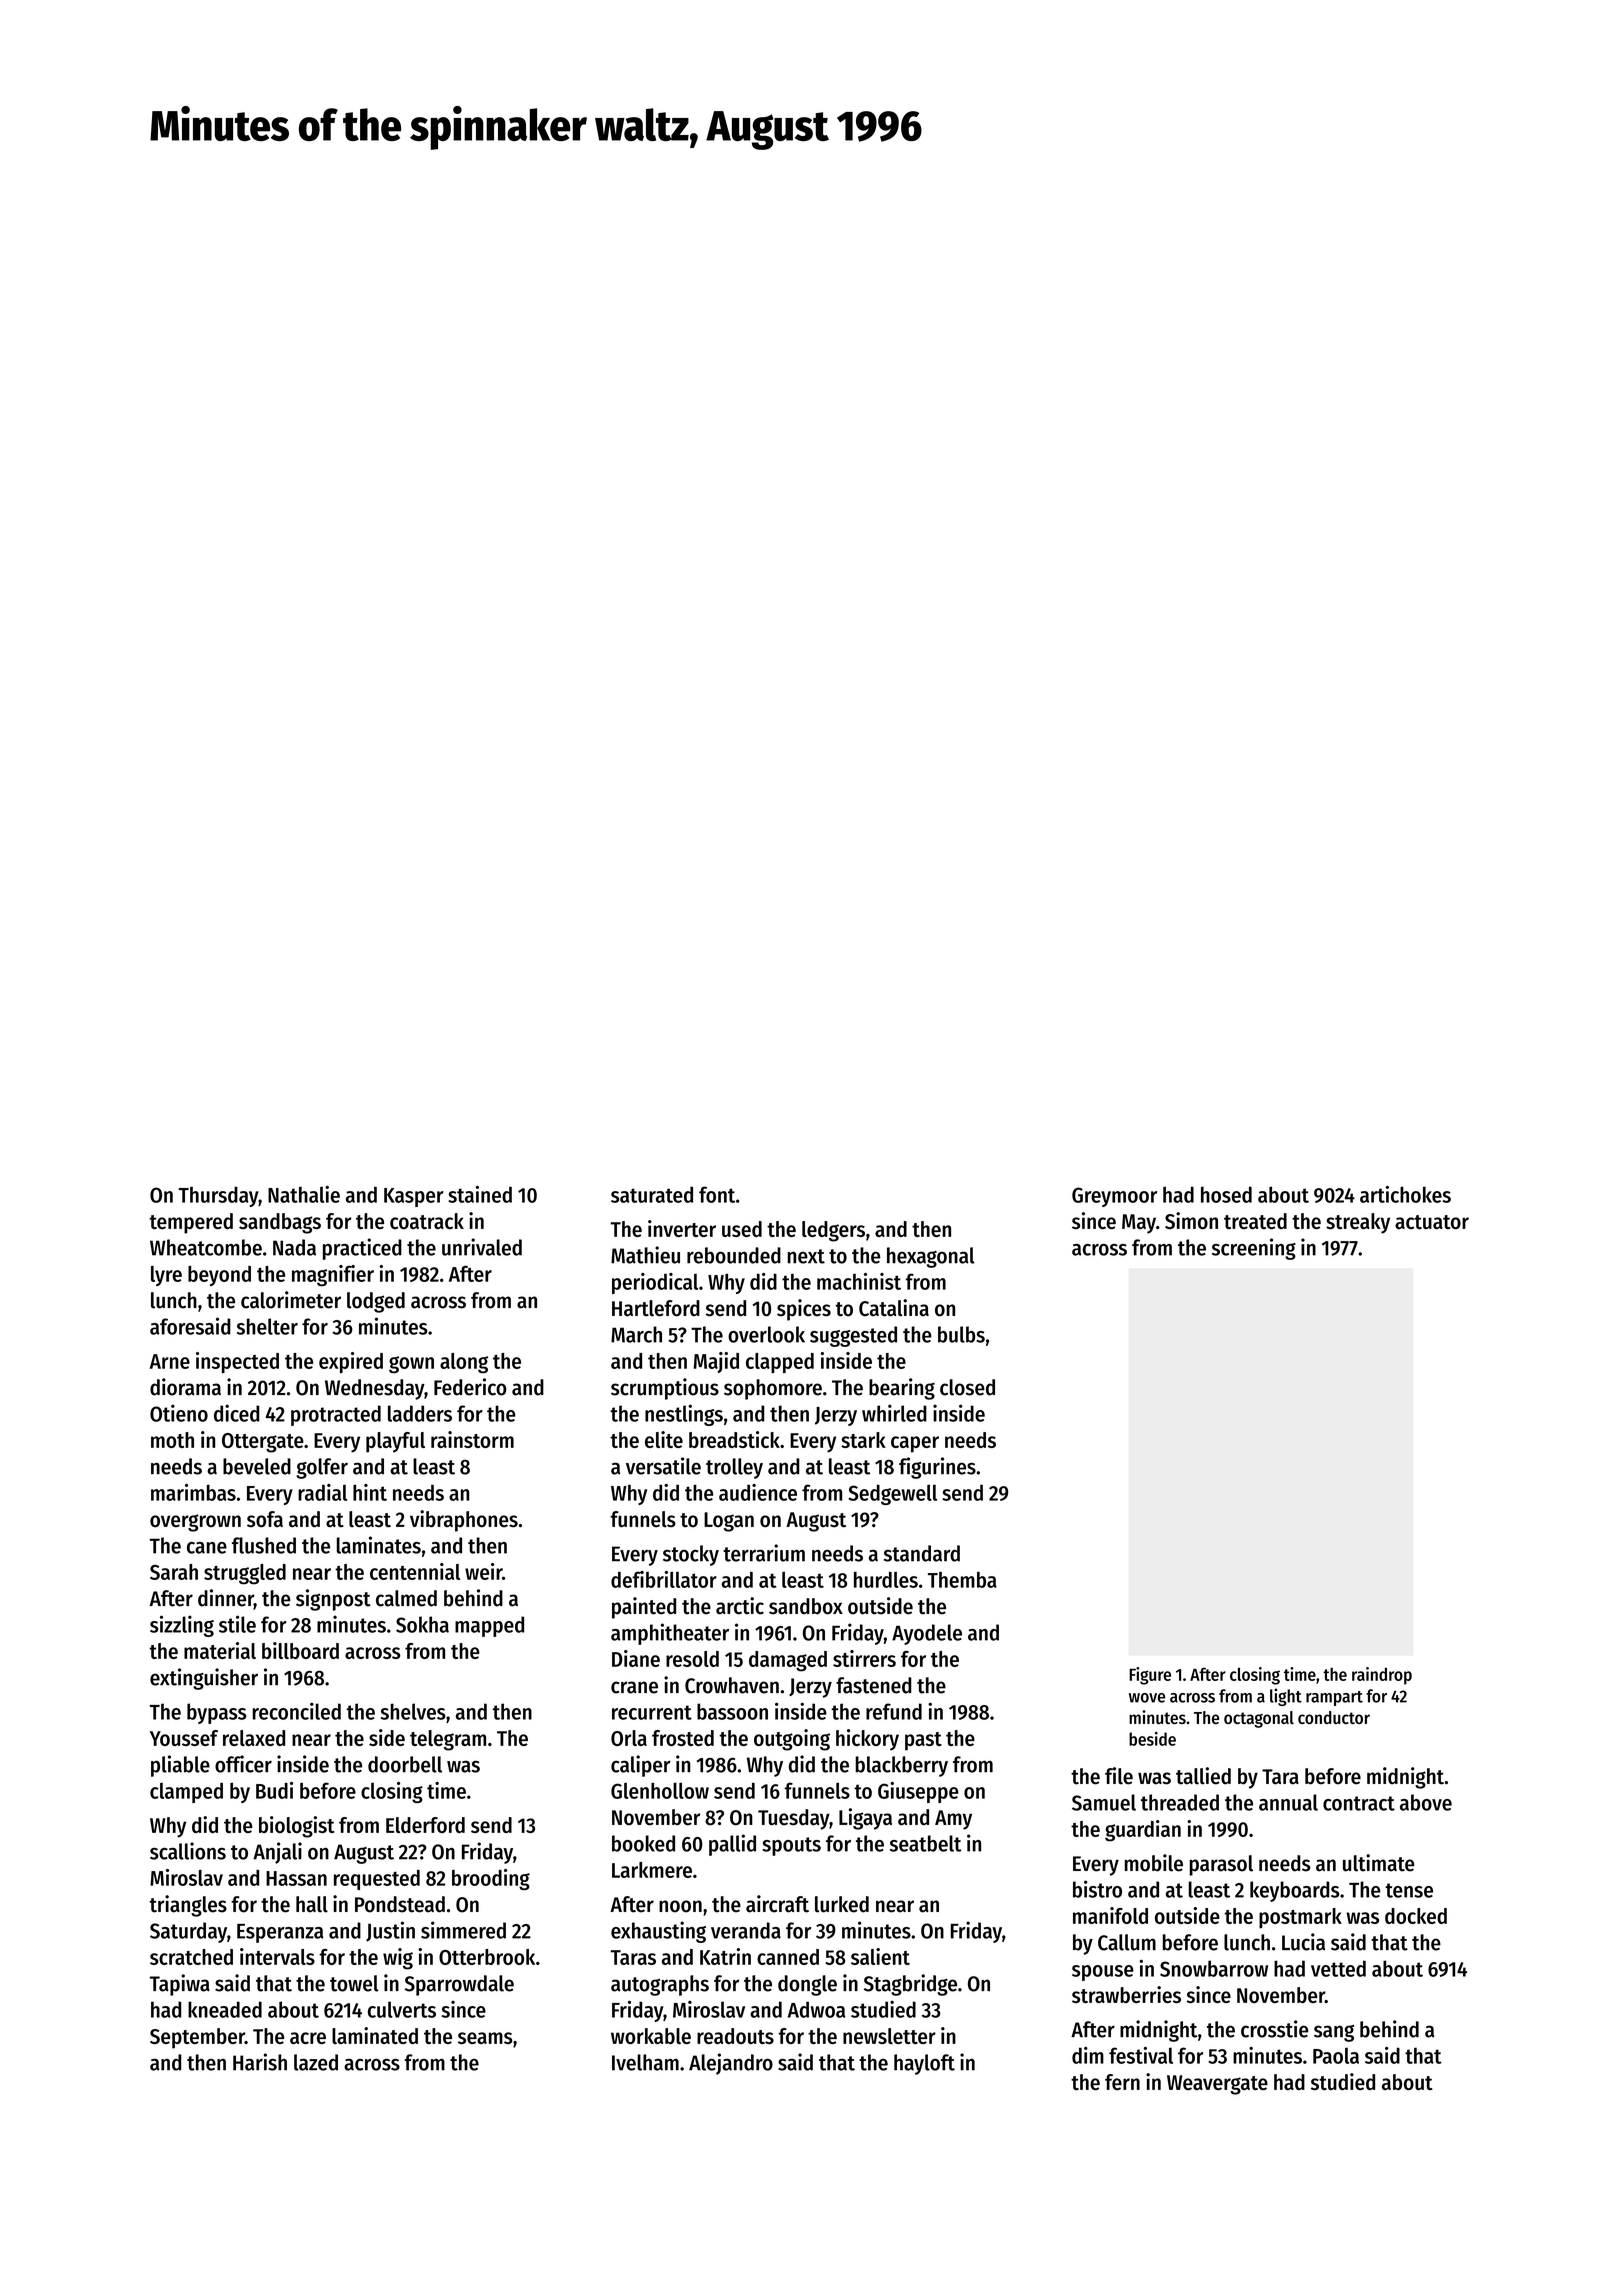  Describe the element at coordinates (260, 2062) in the document. I see `Harish` at that location.
